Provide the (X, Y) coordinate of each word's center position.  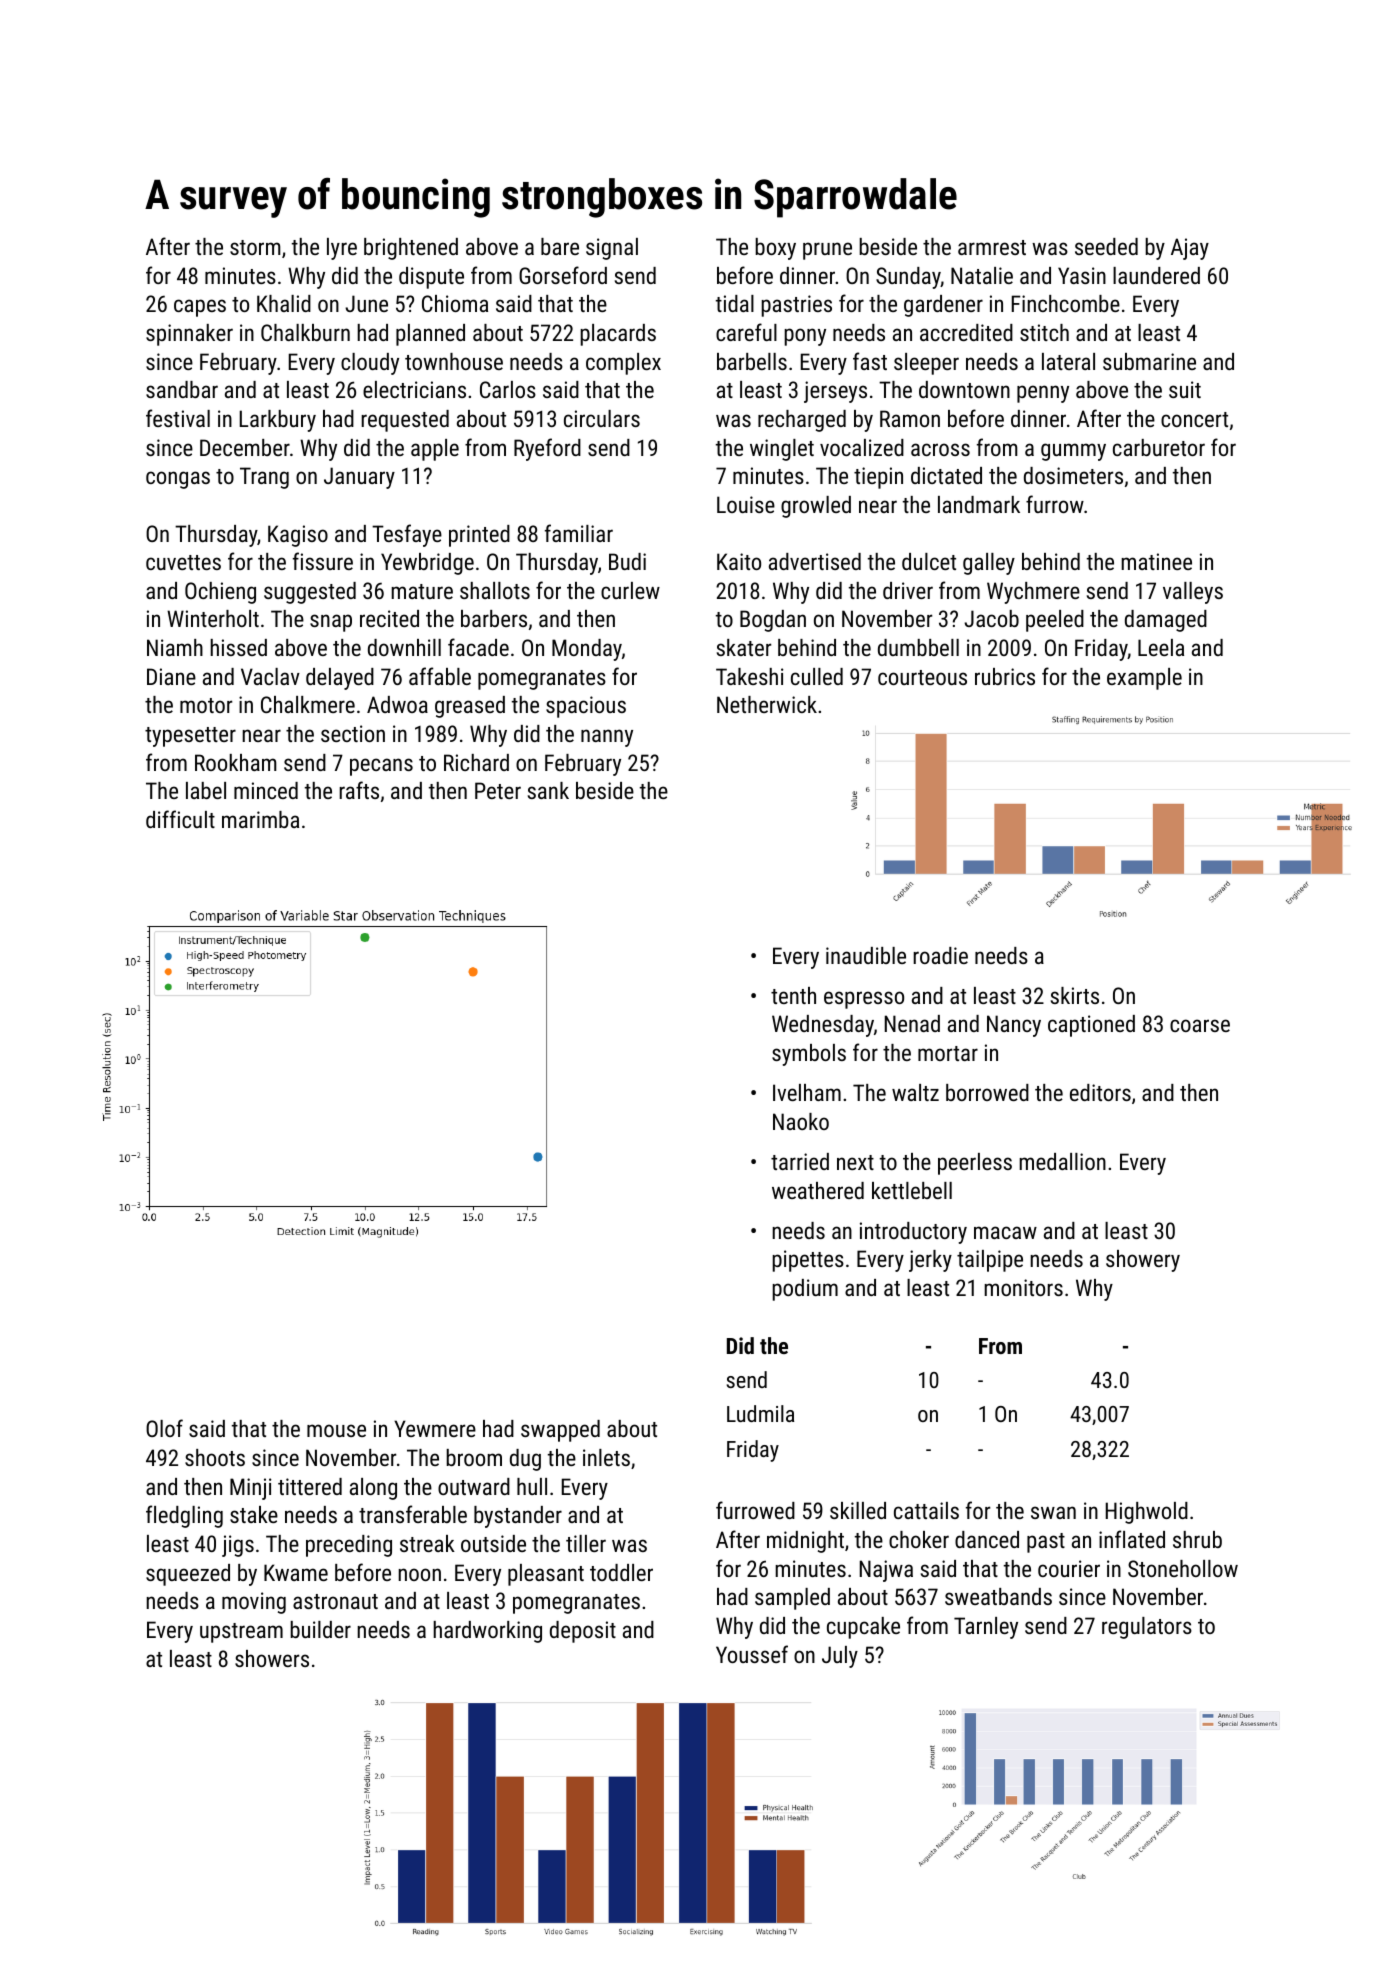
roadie (940, 955)
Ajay (1190, 249)
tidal (735, 303)
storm (255, 247)
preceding (349, 1546)
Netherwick (767, 704)
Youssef (752, 1654)
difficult (180, 819)
